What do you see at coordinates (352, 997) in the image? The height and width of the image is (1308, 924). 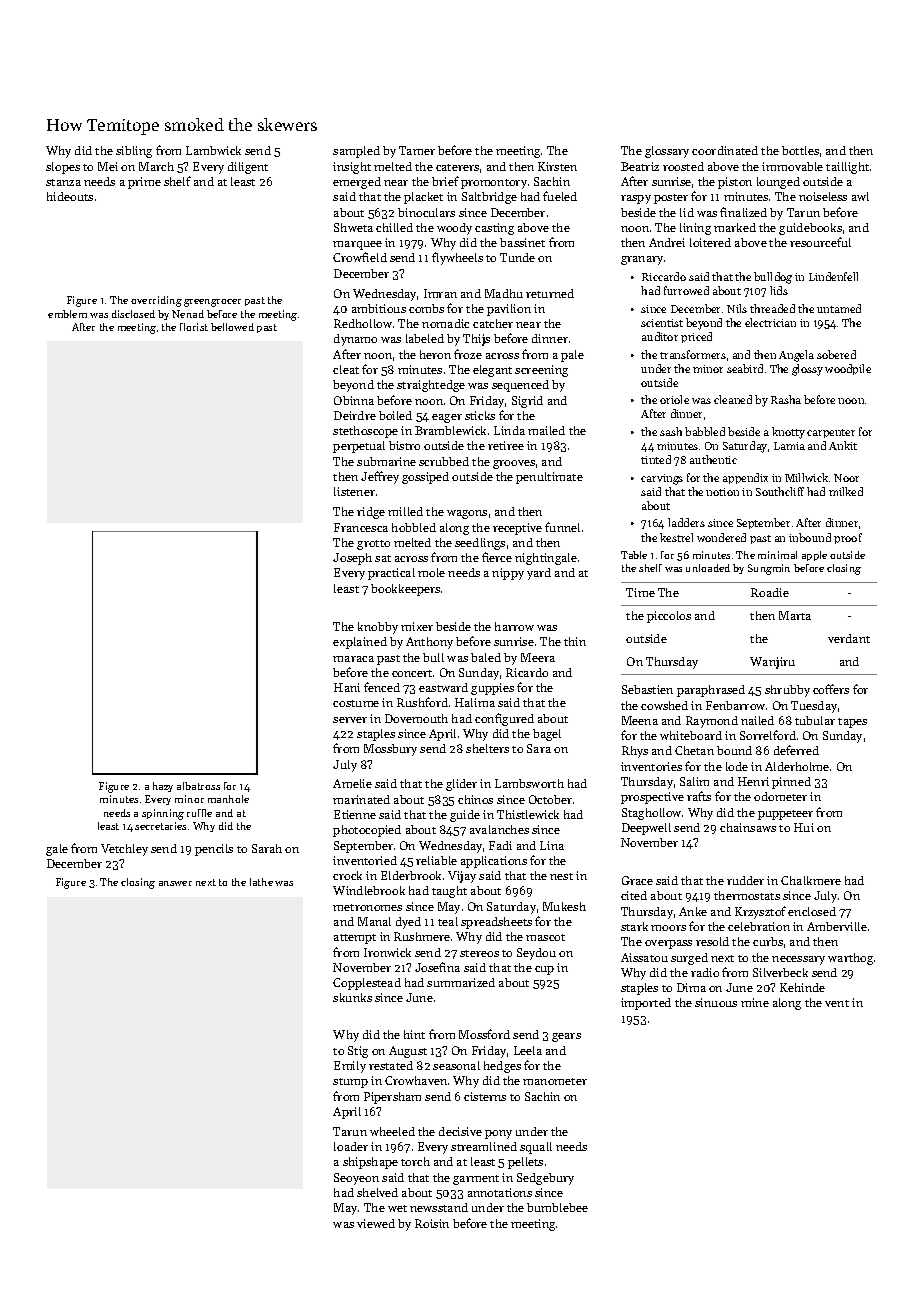 I see `skunks` at bounding box center [352, 997].
